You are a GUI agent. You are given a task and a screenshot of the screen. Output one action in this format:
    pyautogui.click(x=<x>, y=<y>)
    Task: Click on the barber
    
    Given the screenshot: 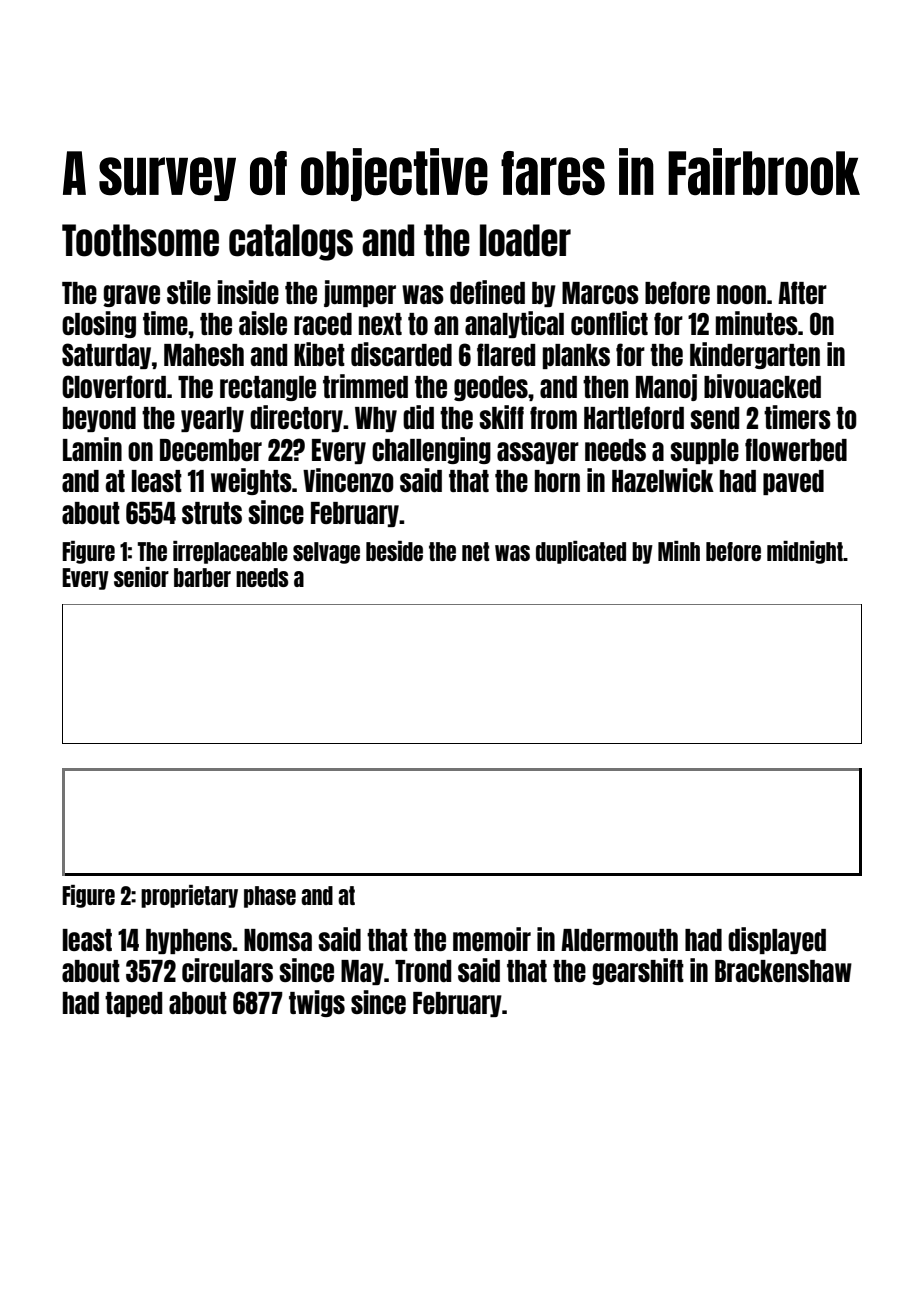 What is the action you would take?
    pyautogui.click(x=202, y=577)
